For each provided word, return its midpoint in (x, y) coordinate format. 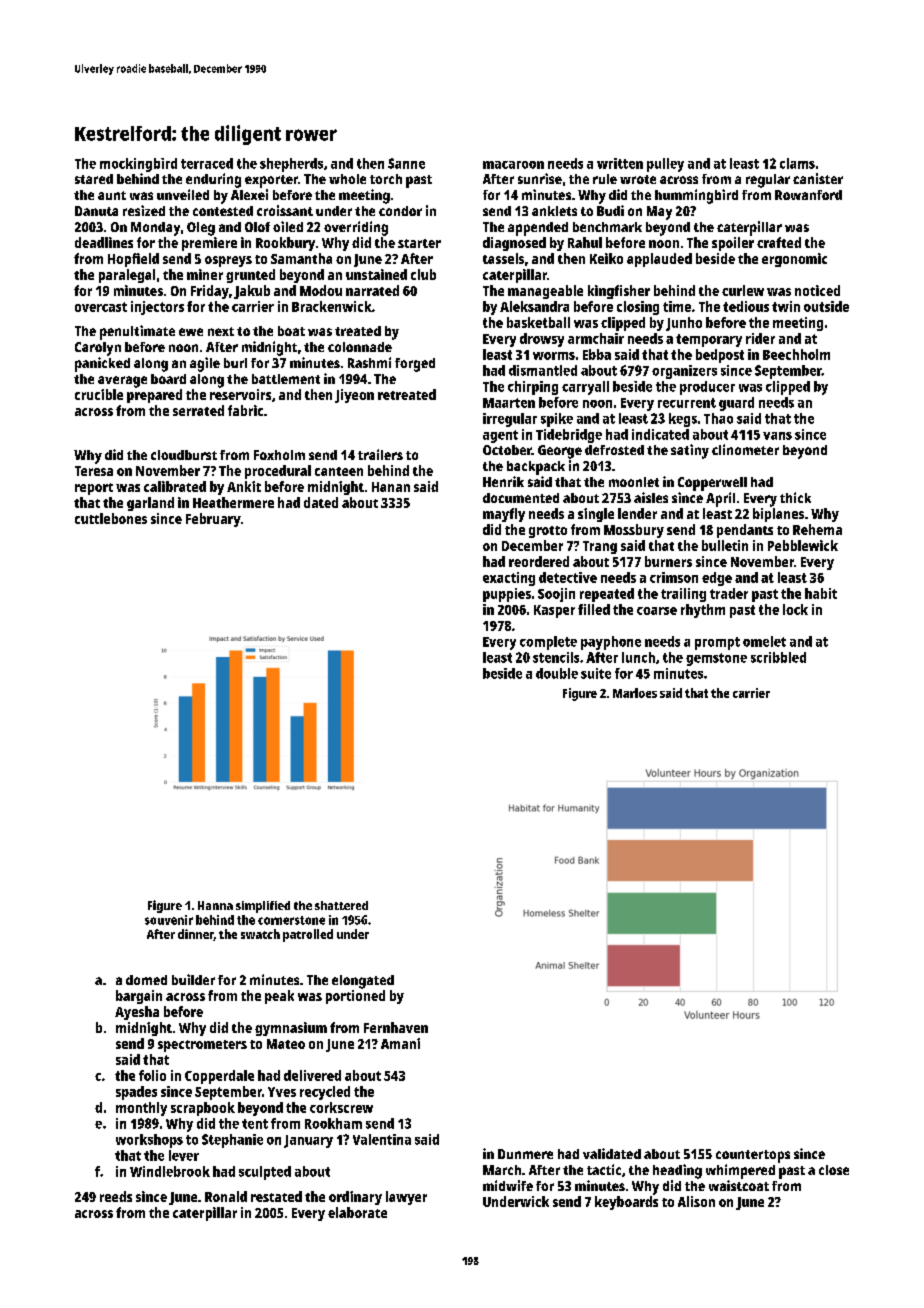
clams (797, 163)
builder (193, 979)
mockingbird (138, 165)
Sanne (406, 163)
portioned (355, 997)
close (834, 1170)
